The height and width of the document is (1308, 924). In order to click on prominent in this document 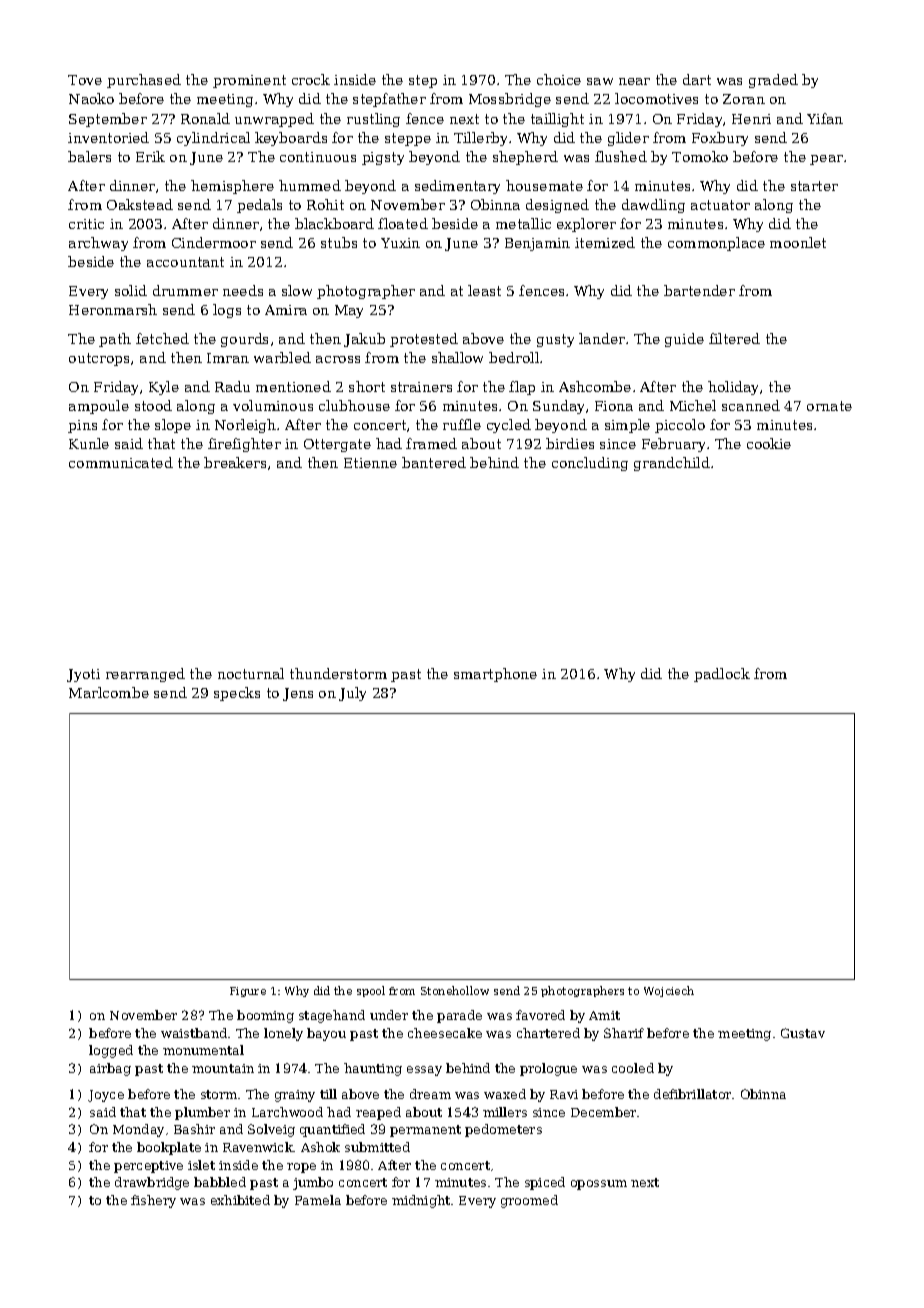, I will do `click(249, 81)`.
